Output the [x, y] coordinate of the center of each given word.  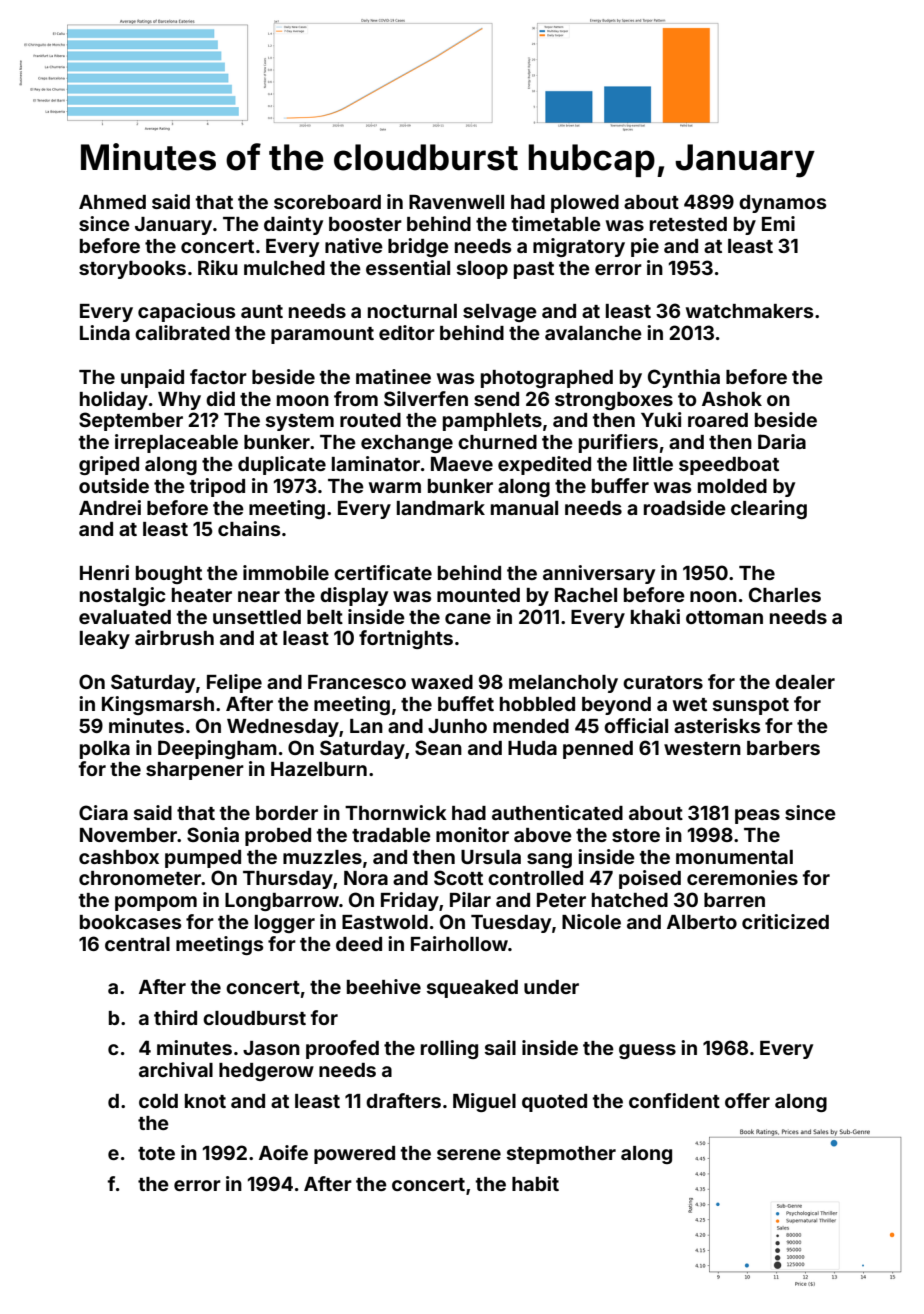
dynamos [782, 204]
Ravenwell [456, 202]
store [636, 835]
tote [156, 1153]
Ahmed [112, 202]
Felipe [234, 683]
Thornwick [396, 812]
